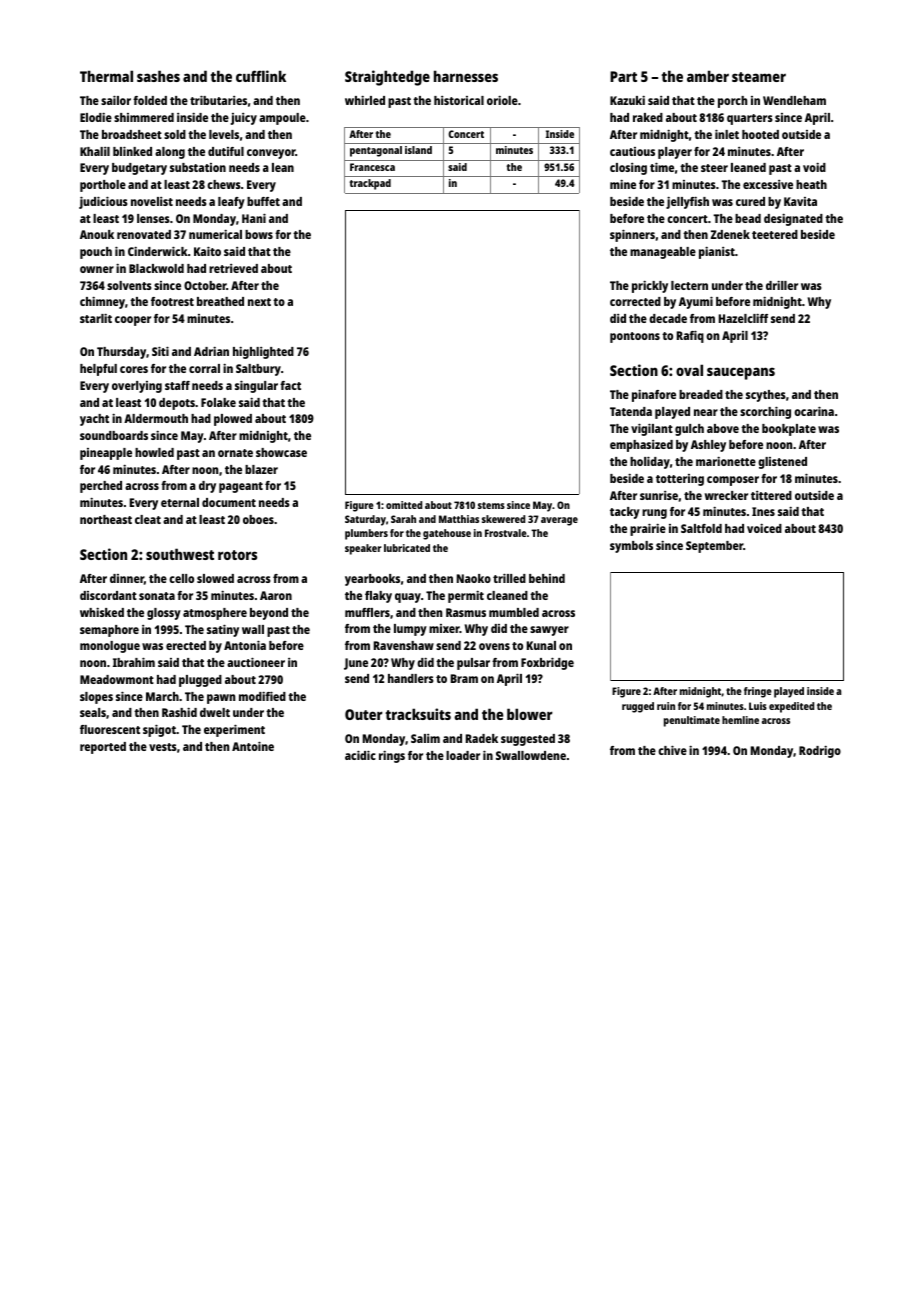 The width and height of the screenshot is (924, 1308). I want to click on holiday, so click(650, 462).
